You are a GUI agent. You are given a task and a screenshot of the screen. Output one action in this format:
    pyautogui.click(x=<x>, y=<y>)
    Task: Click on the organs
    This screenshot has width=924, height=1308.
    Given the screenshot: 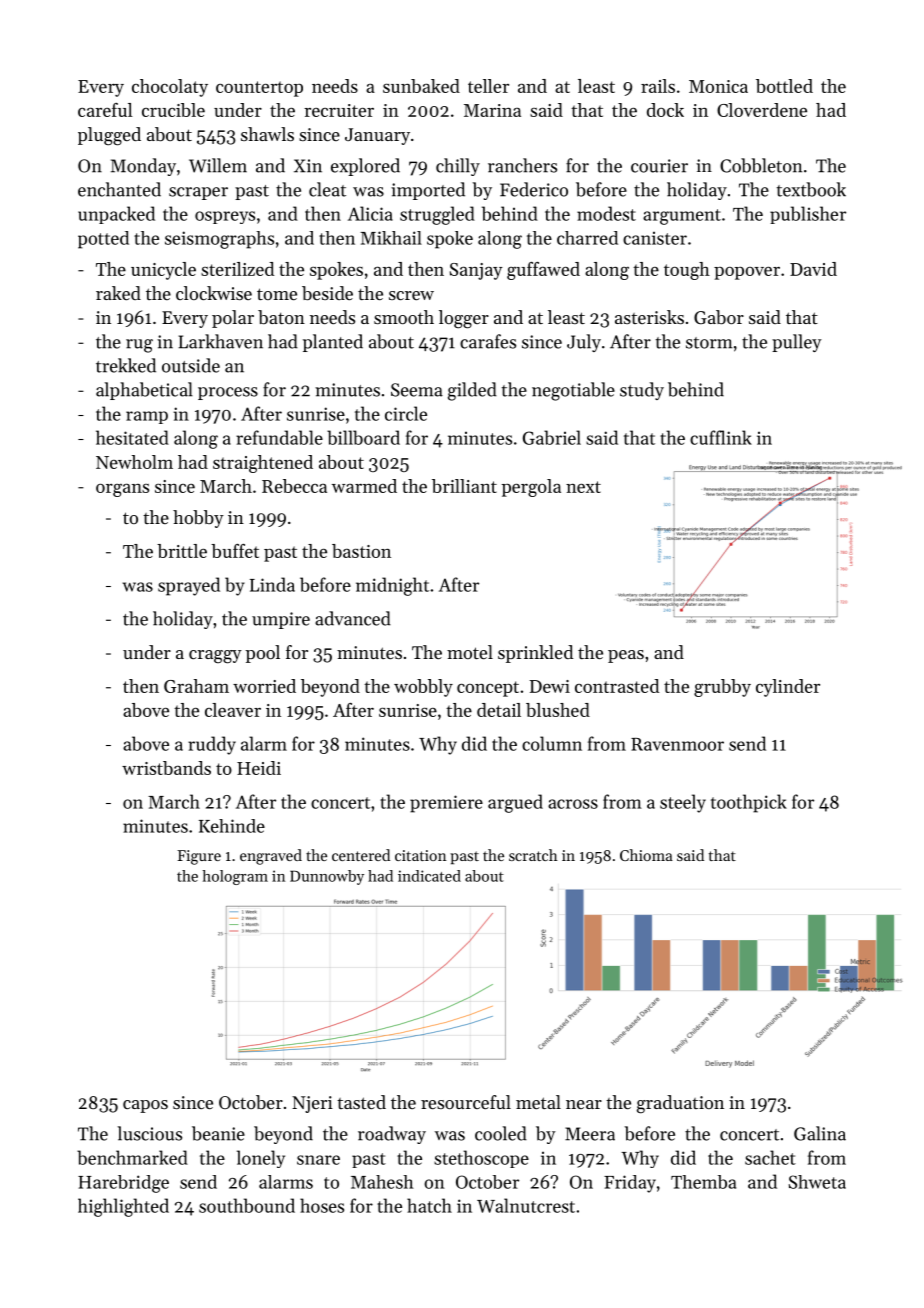 What is the action you would take?
    pyautogui.click(x=122, y=490)
